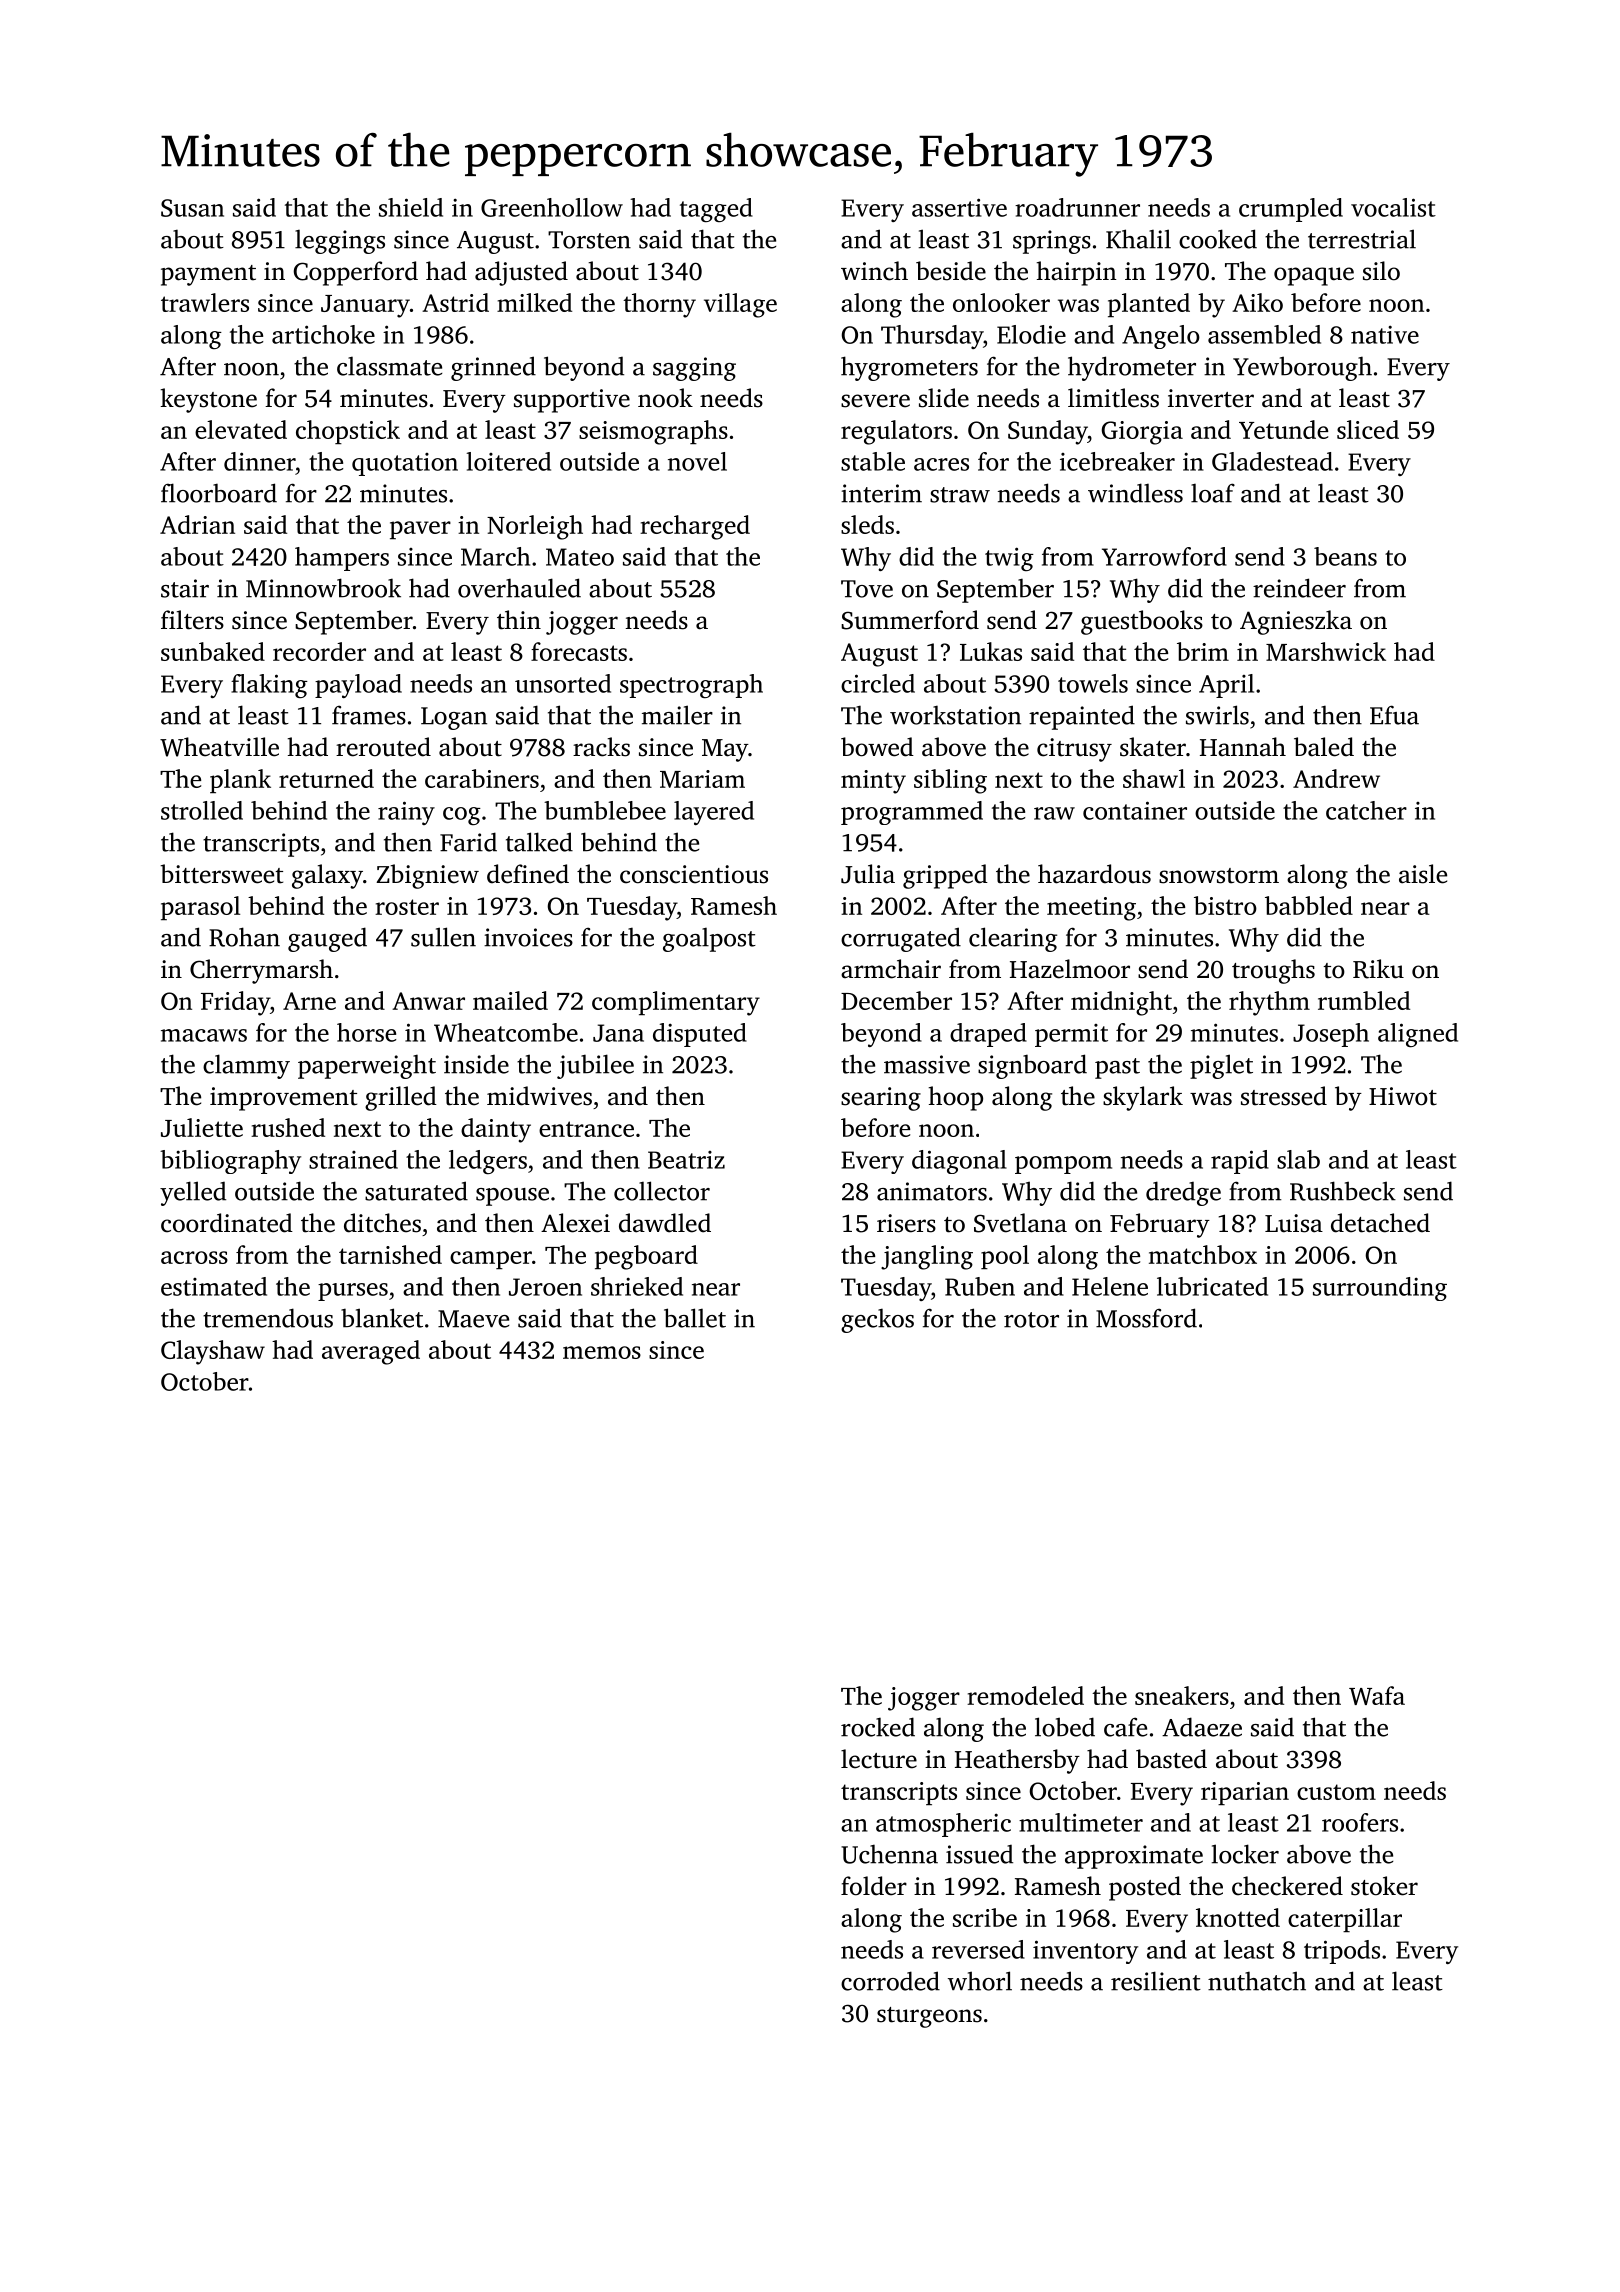  Describe the element at coordinates (510, 1000) in the document. I see `mailed` at that location.
